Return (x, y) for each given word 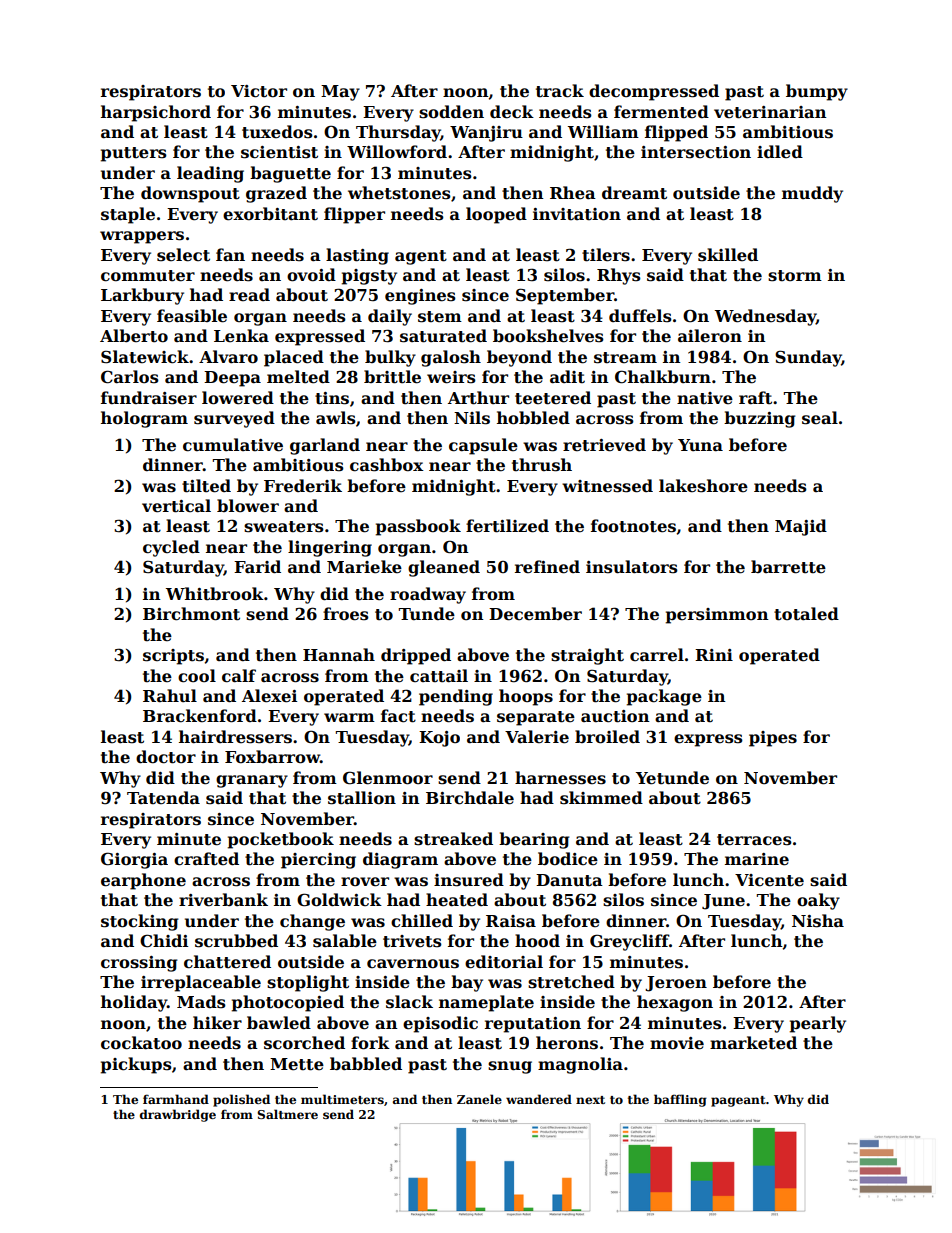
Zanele (479, 1099)
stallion (362, 798)
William (603, 131)
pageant (738, 1101)
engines (420, 297)
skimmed (601, 798)
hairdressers (235, 737)
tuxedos (277, 132)
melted (298, 377)
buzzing (759, 419)
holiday (134, 1003)
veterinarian (770, 112)
